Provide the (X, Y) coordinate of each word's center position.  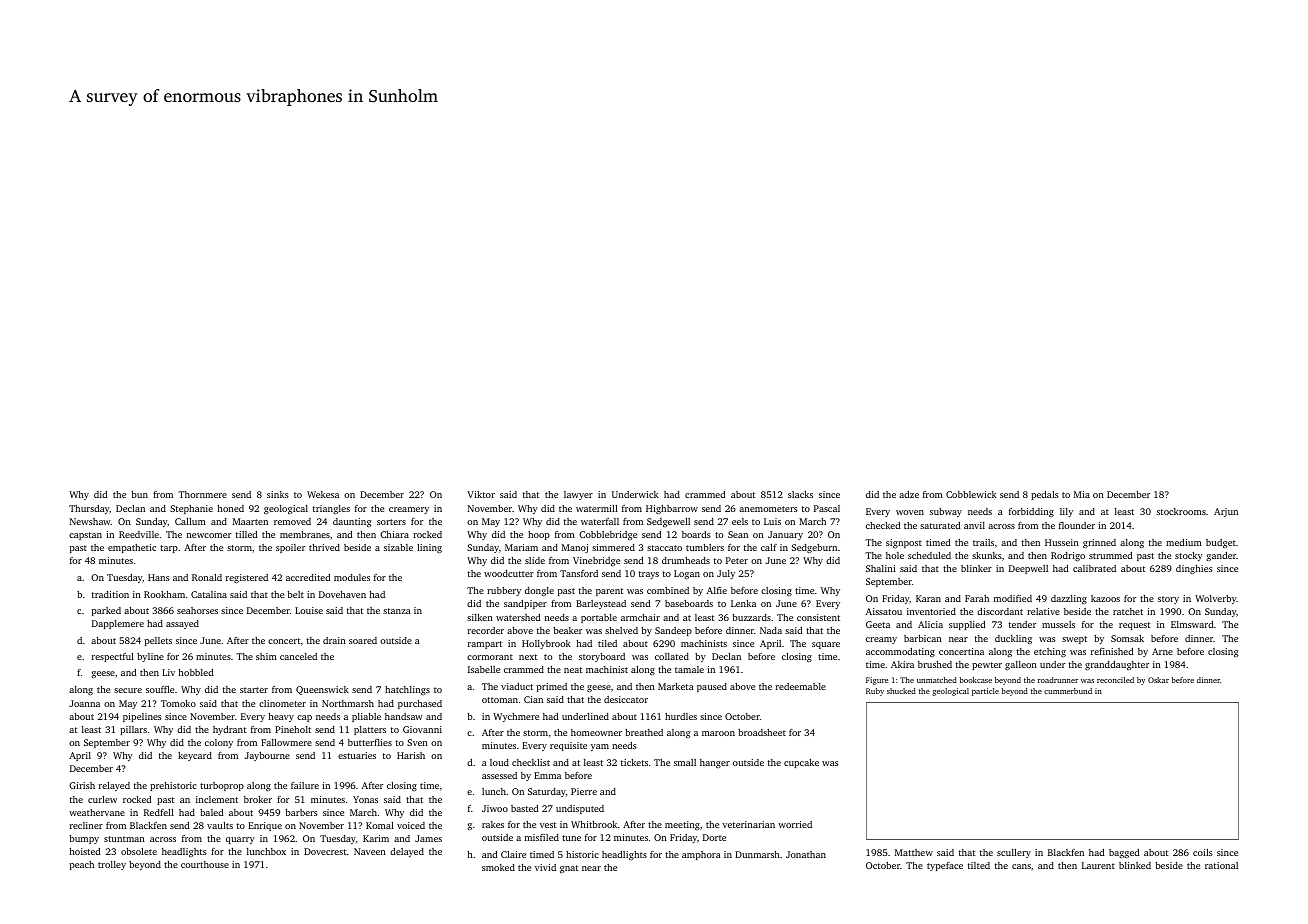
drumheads (686, 560)
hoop (539, 535)
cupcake (801, 763)
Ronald (207, 577)
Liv (168, 672)
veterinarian (748, 824)
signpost (904, 543)
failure (305, 785)
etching (1050, 652)
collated (672, 656)
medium (1184, 542)
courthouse (205, 864)
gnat (569, 869)
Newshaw (90, 521)
